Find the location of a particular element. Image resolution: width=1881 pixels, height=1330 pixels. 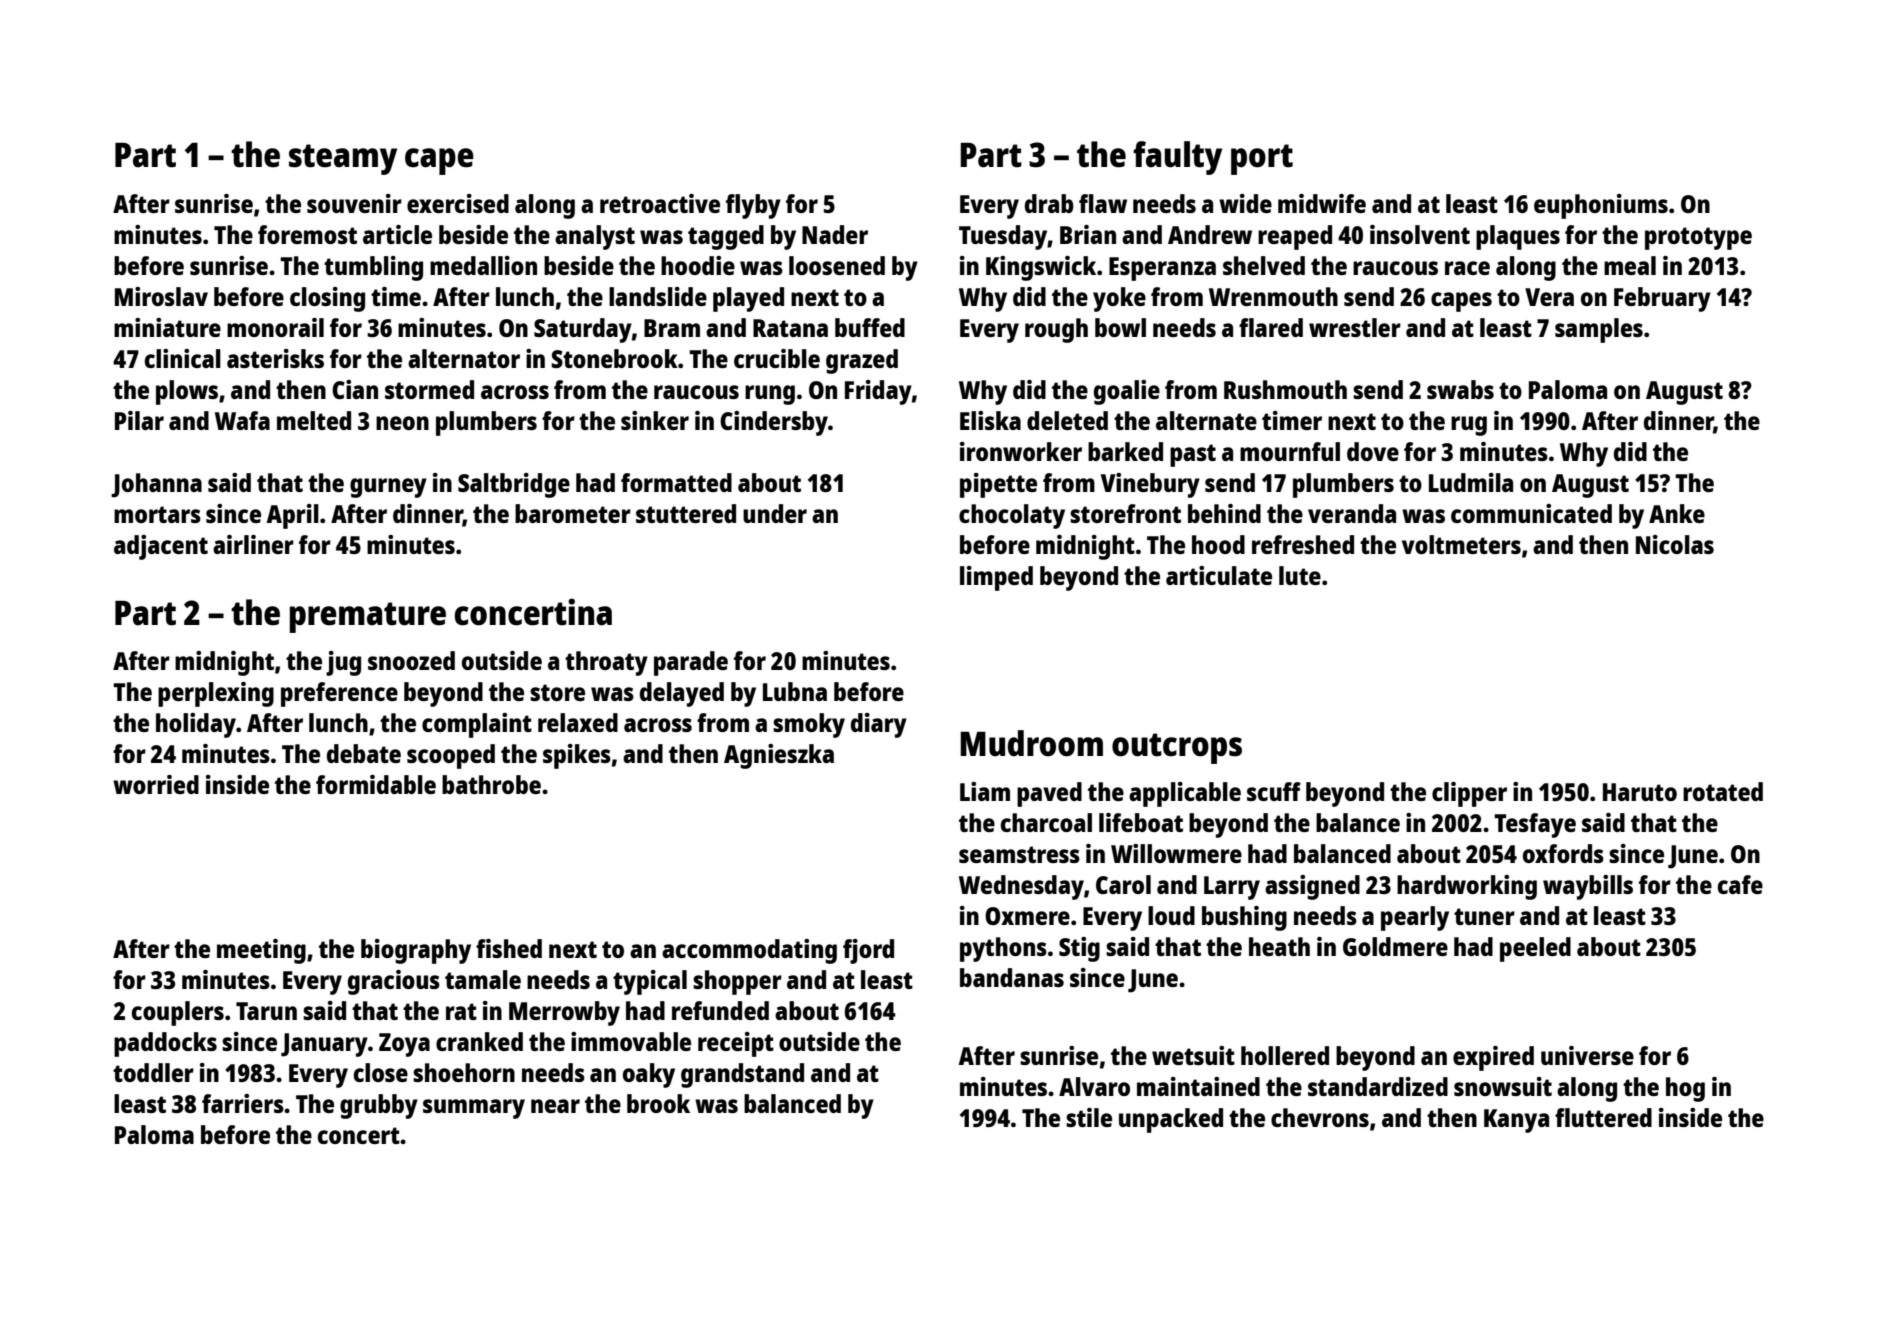

Nicolas is located at coordinates (1675, 544).
